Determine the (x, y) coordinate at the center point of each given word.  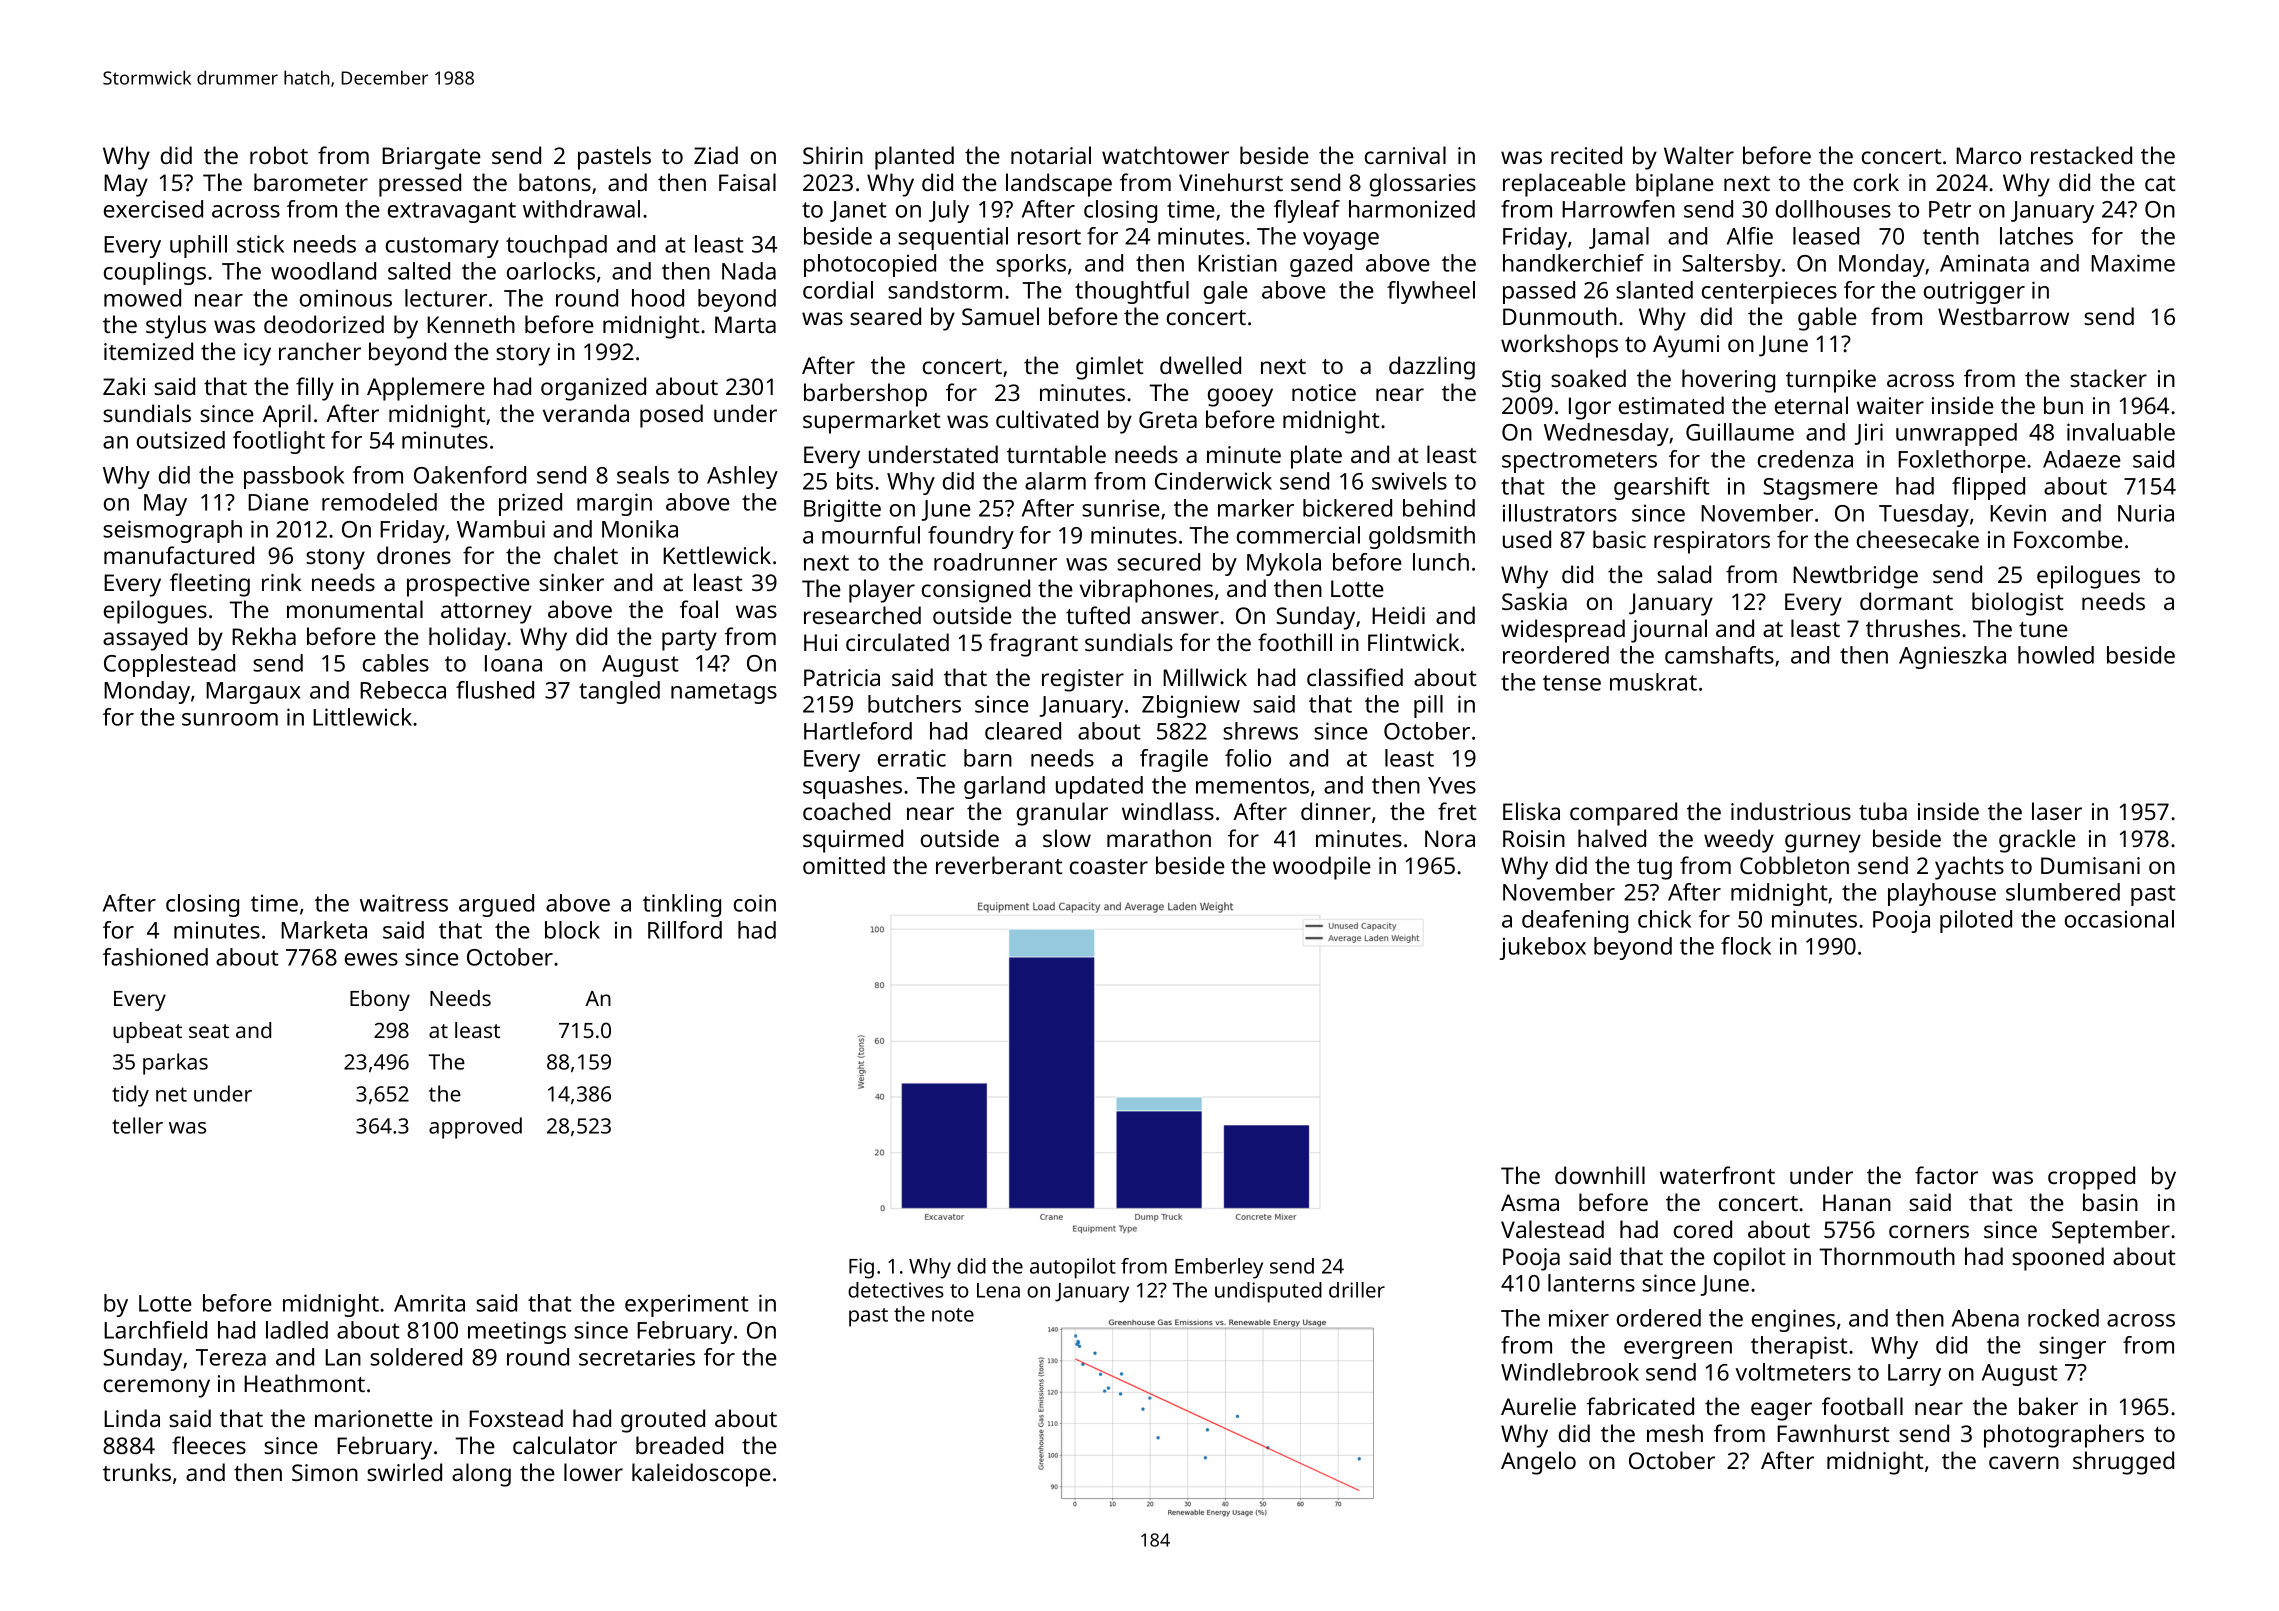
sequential (953, 238)
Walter (1699, 155)
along (481, 1475)
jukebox (1543, 948)
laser (2057, 811)
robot (279, 155)
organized (593, 389)
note (953, 1315)
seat (209, 1031)
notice (1324, 392)
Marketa (324, 930)
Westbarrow (2003, 316)
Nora (1450, 838)
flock (1746, 946)
